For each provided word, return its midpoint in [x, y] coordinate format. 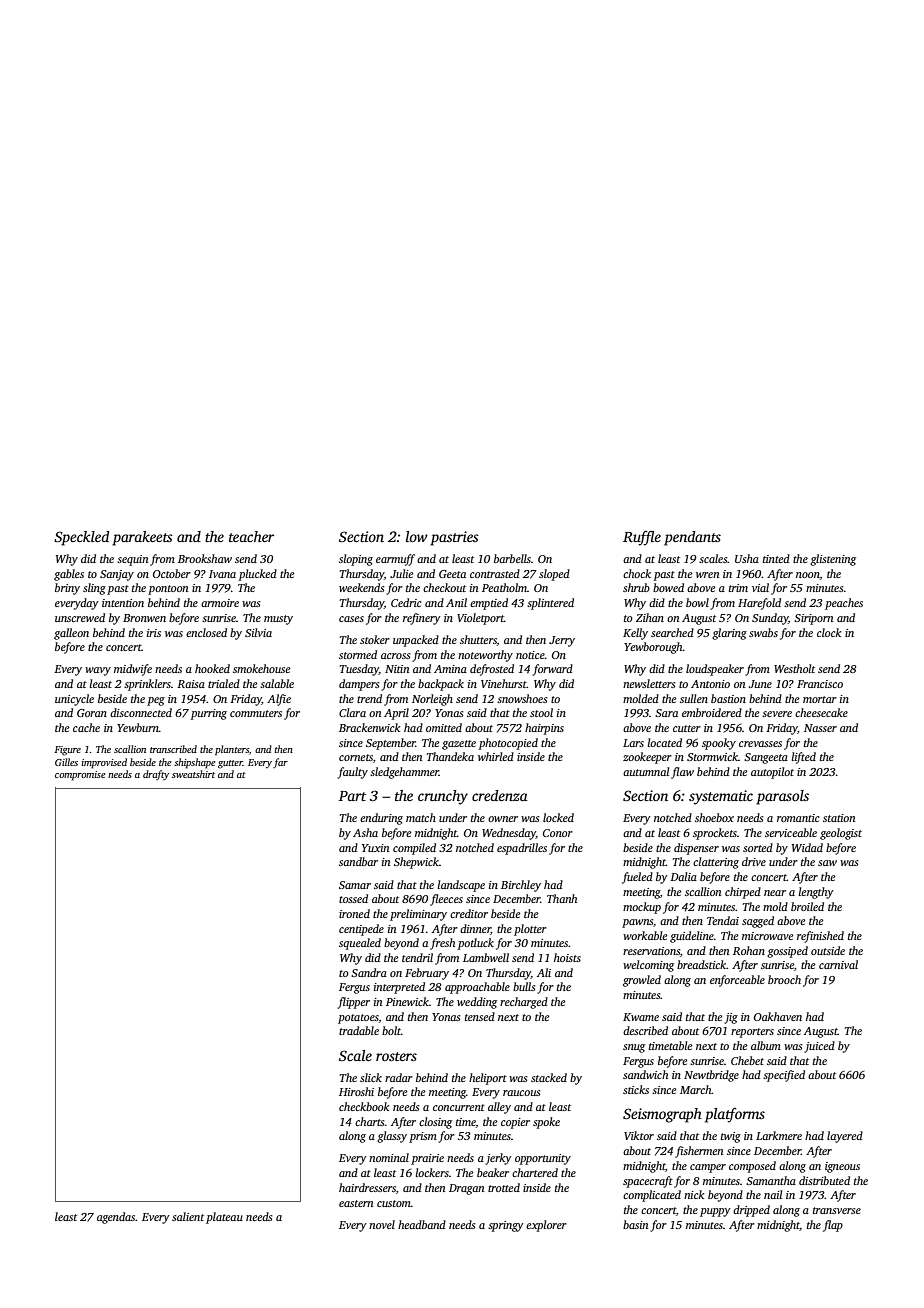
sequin [132, 560]
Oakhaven [778, 1016]
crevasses [760, 744]
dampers [359, 685]
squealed [360, 944]
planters [232, 750]
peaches [844, 604]
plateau [224, 1218]
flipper [353, 1003]
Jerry [562, 641]
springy [506, 1226]
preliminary [418, 915]
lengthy [816, 893]
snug [634, 1048]
